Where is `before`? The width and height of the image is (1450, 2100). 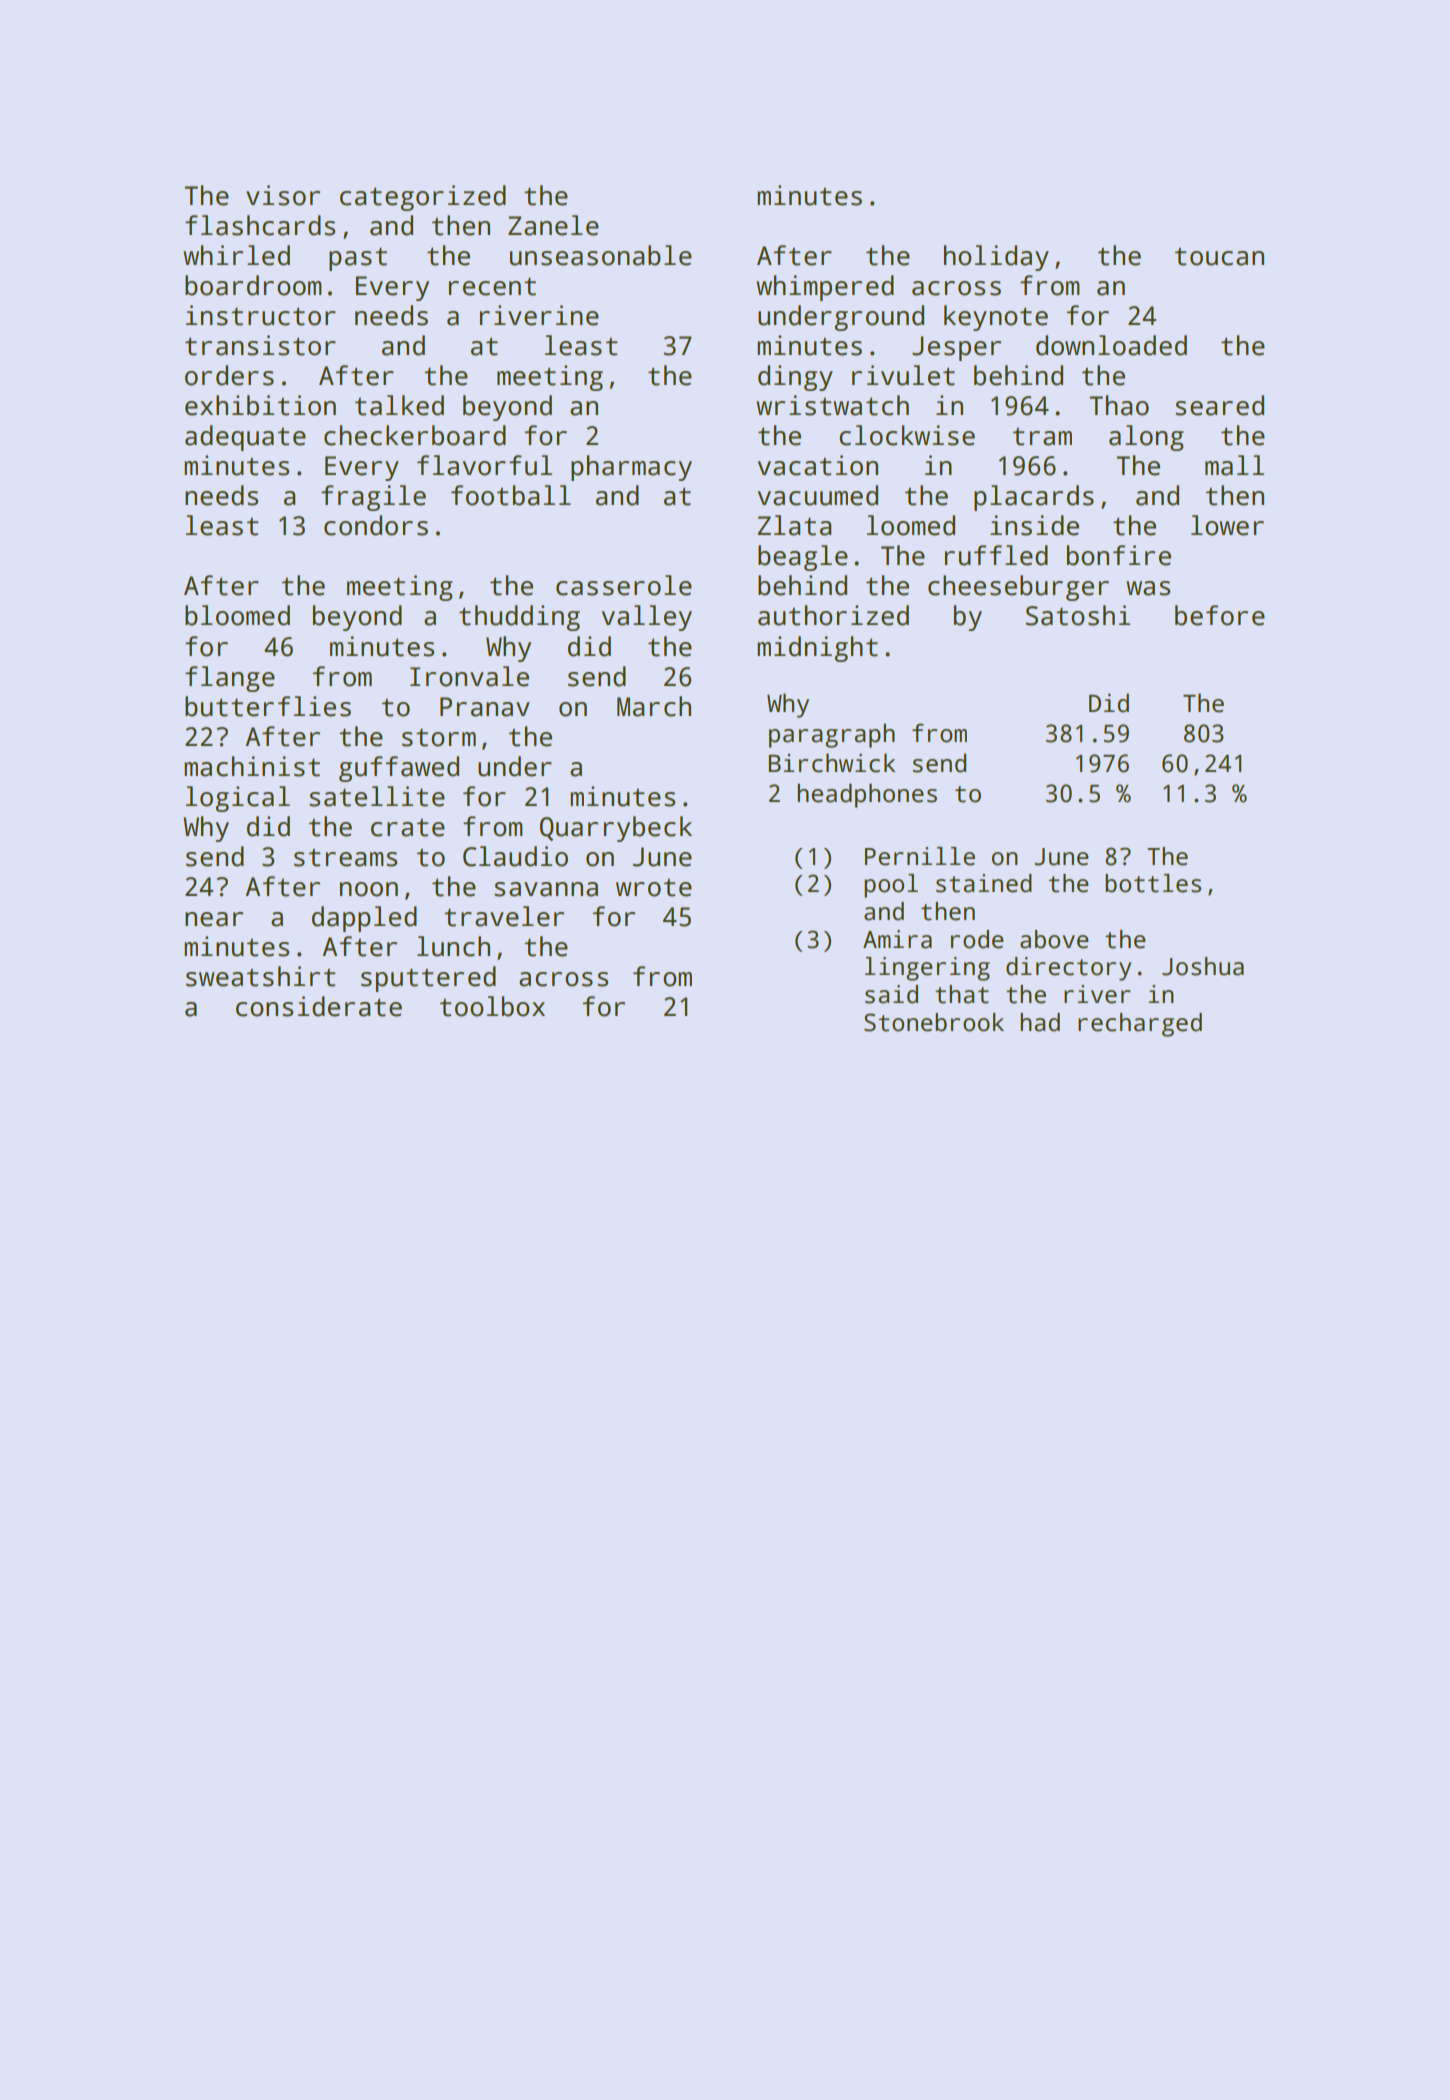
before is located at coordinates (1220, 615).
